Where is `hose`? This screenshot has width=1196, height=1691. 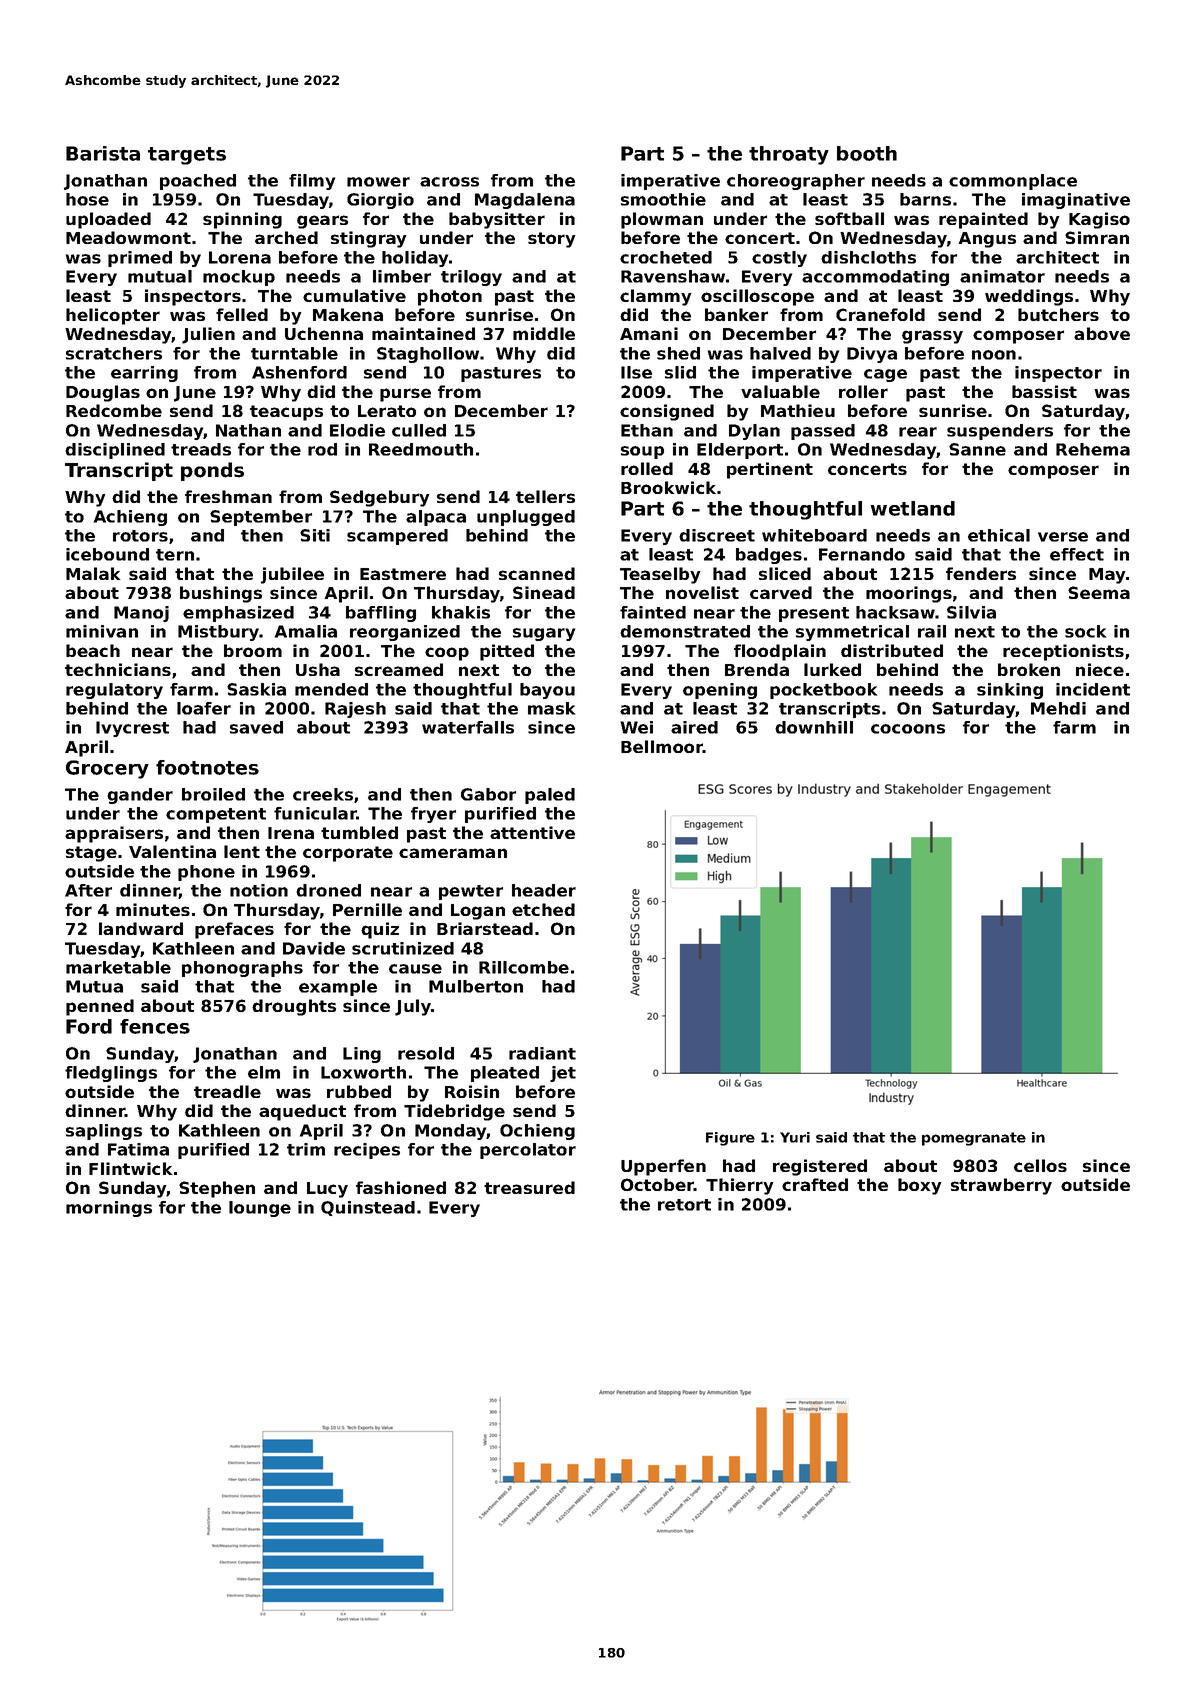 hose is located at coordinates (87, 199).
